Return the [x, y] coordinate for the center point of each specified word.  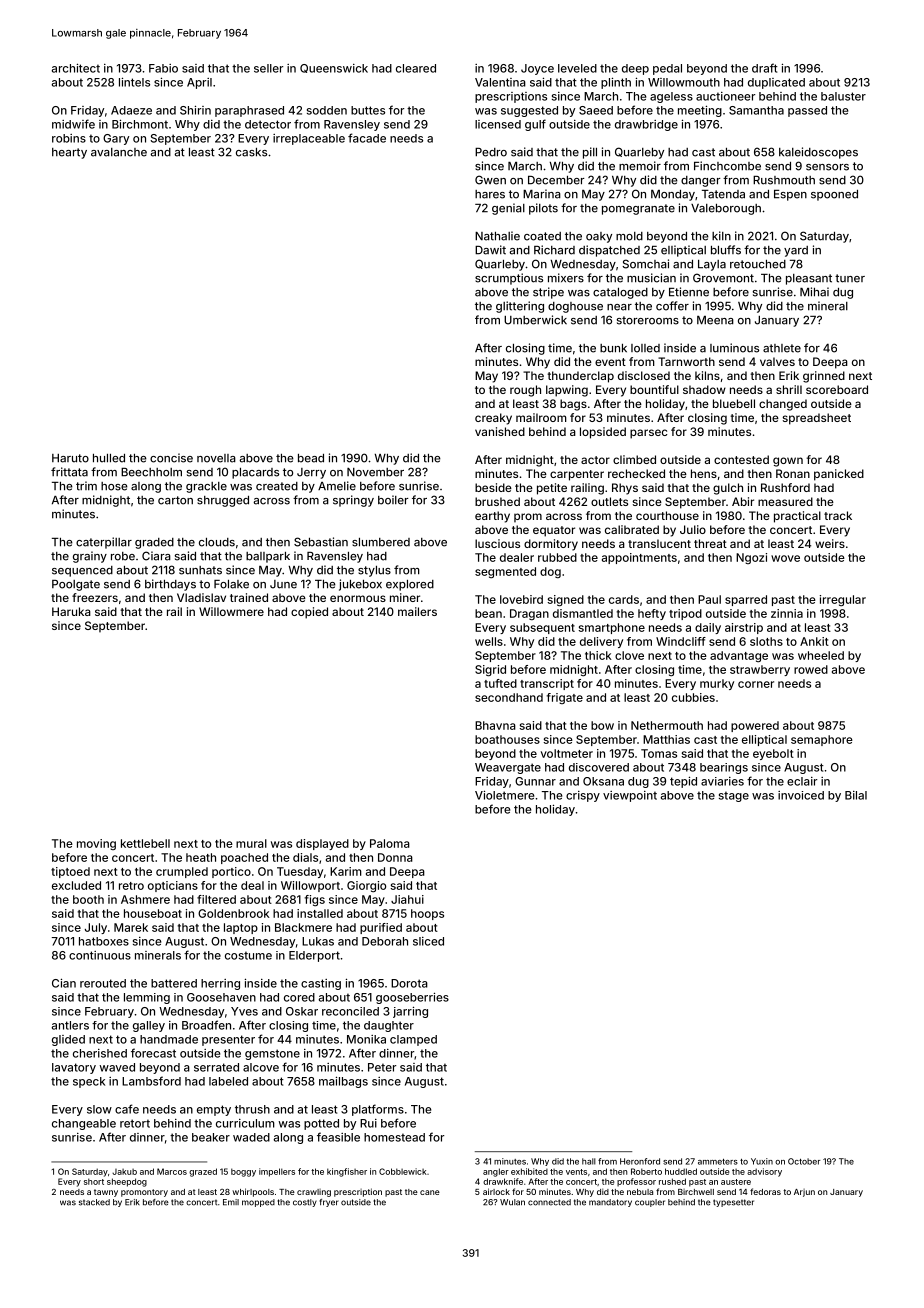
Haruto [70, 458]
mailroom [541, 417]
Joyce [537, 69]
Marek [131, 927]
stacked [94, 1202]
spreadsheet [817, 419]
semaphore [822, 740]
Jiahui [407, 899]
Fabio [163, 68]
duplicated [776, 83]
